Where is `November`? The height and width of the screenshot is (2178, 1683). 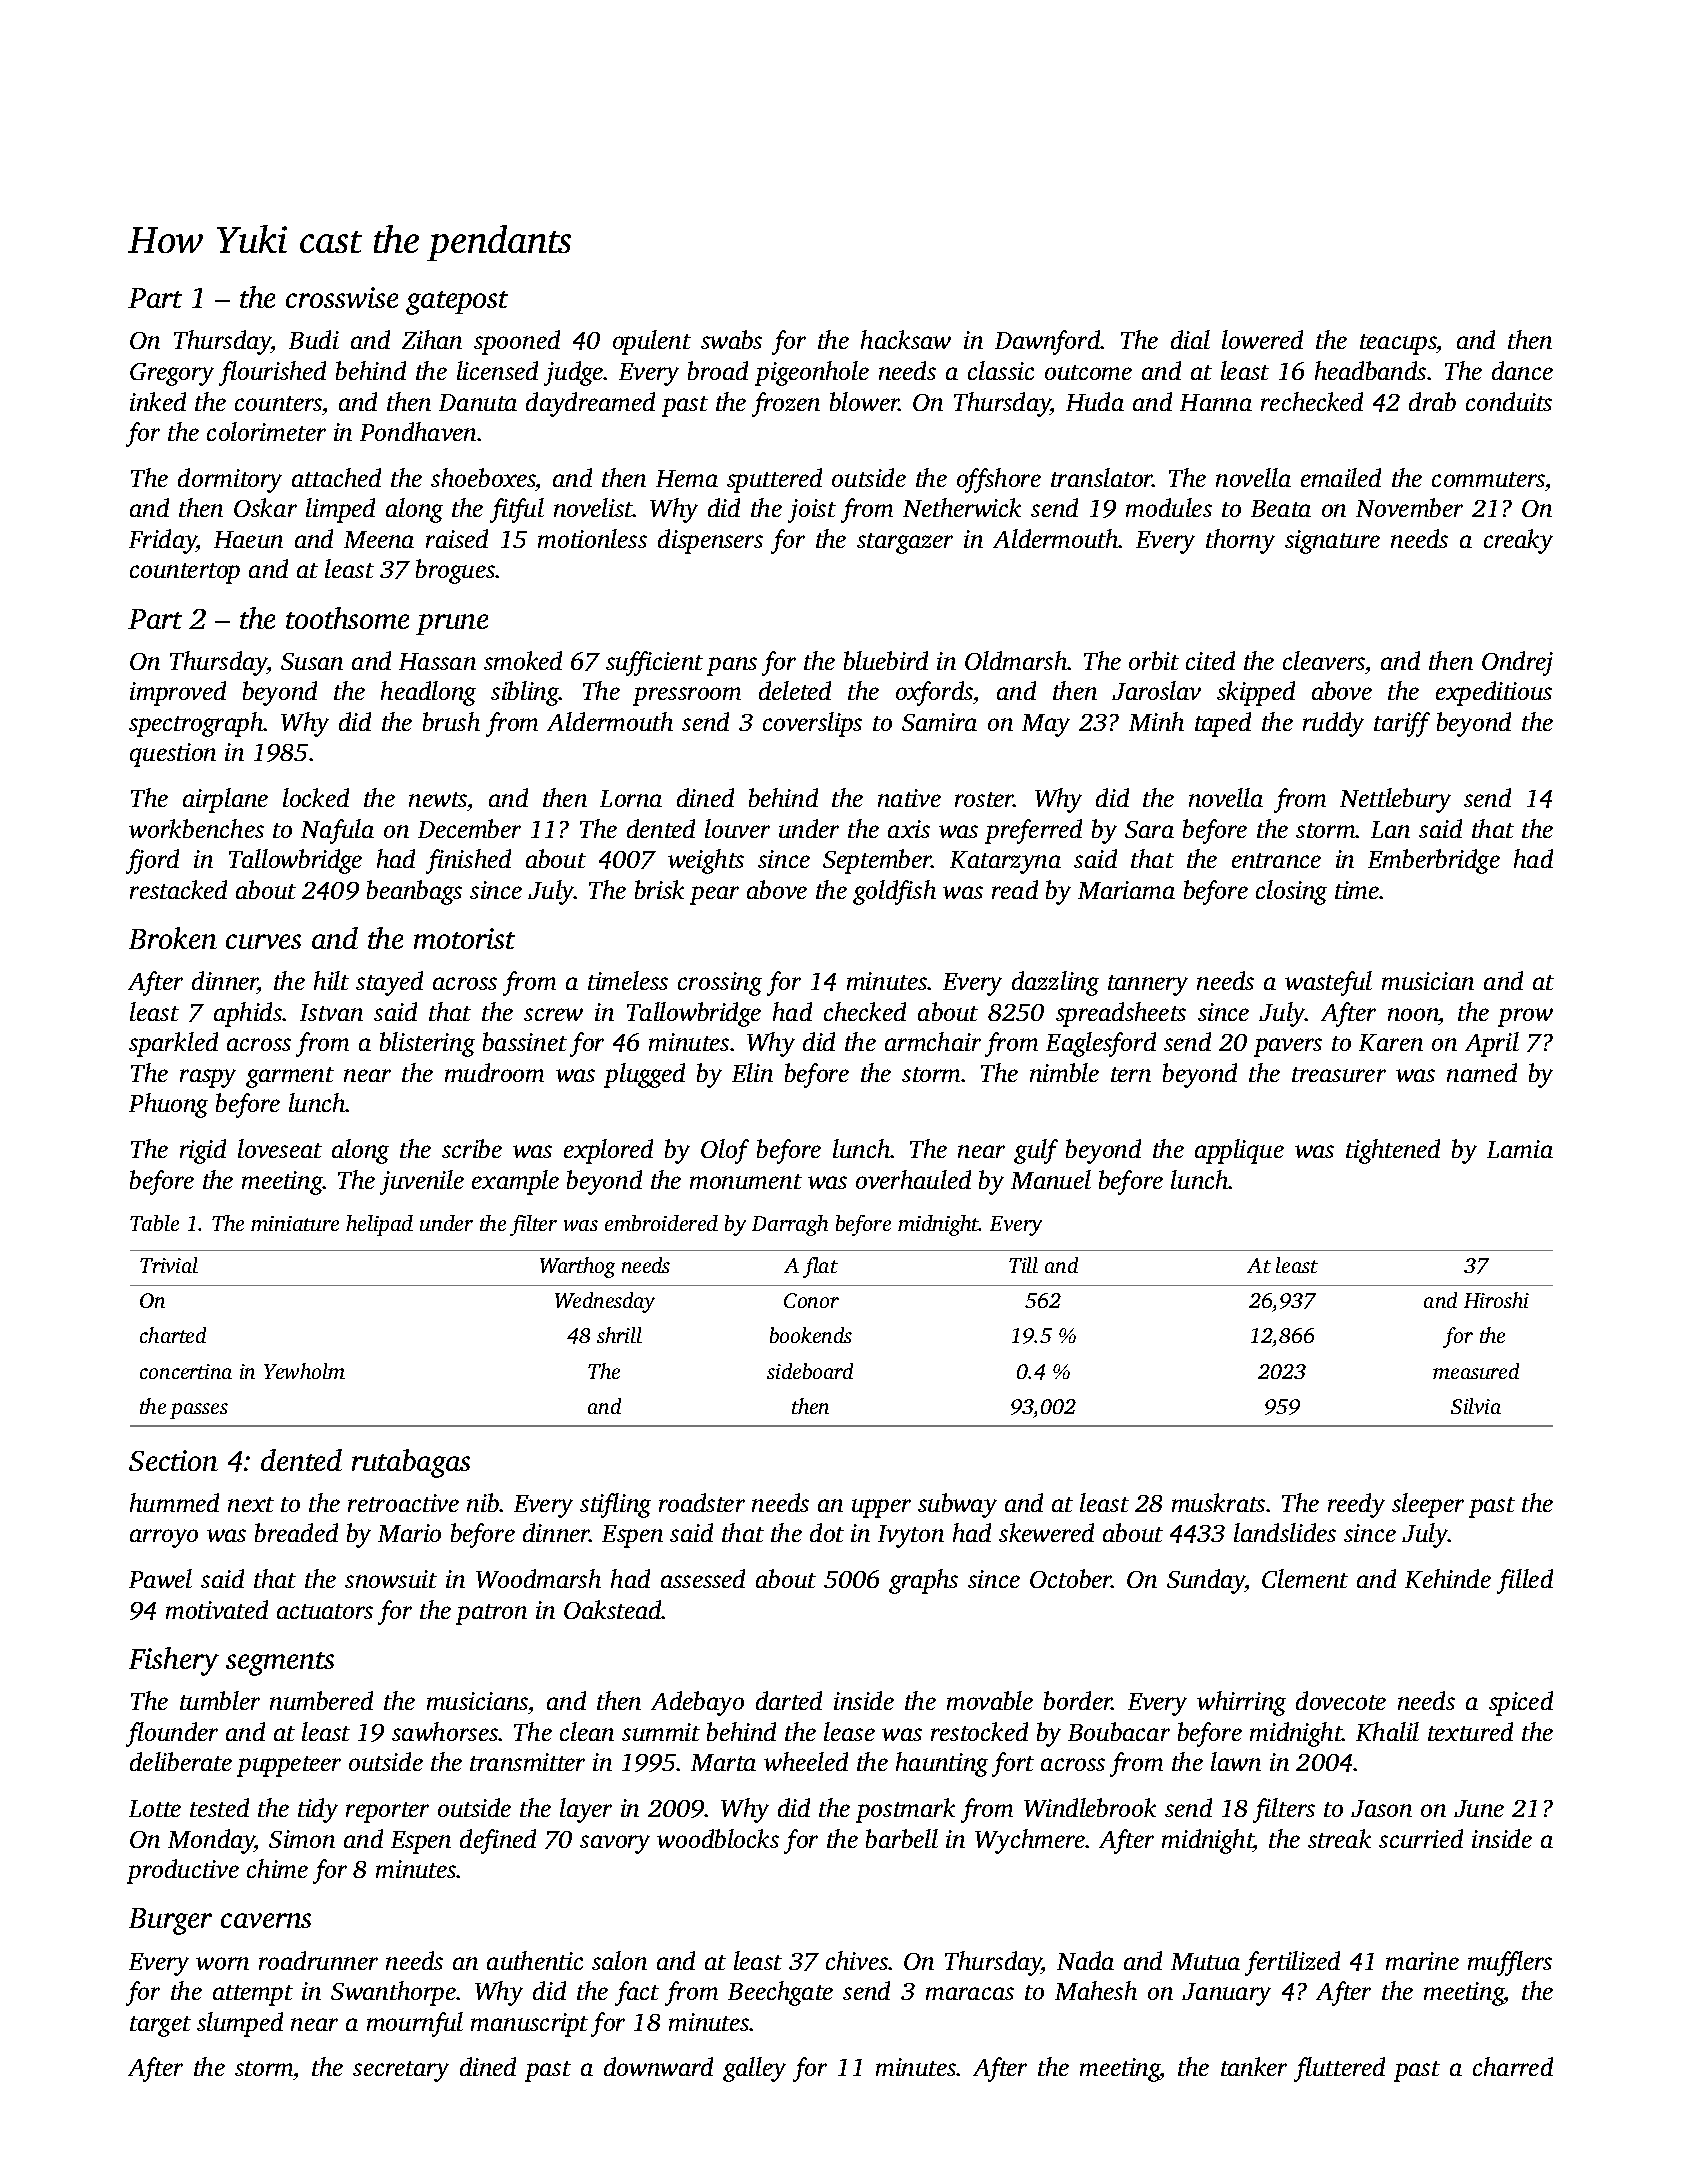
November is located at coordinates (1409, 507).
